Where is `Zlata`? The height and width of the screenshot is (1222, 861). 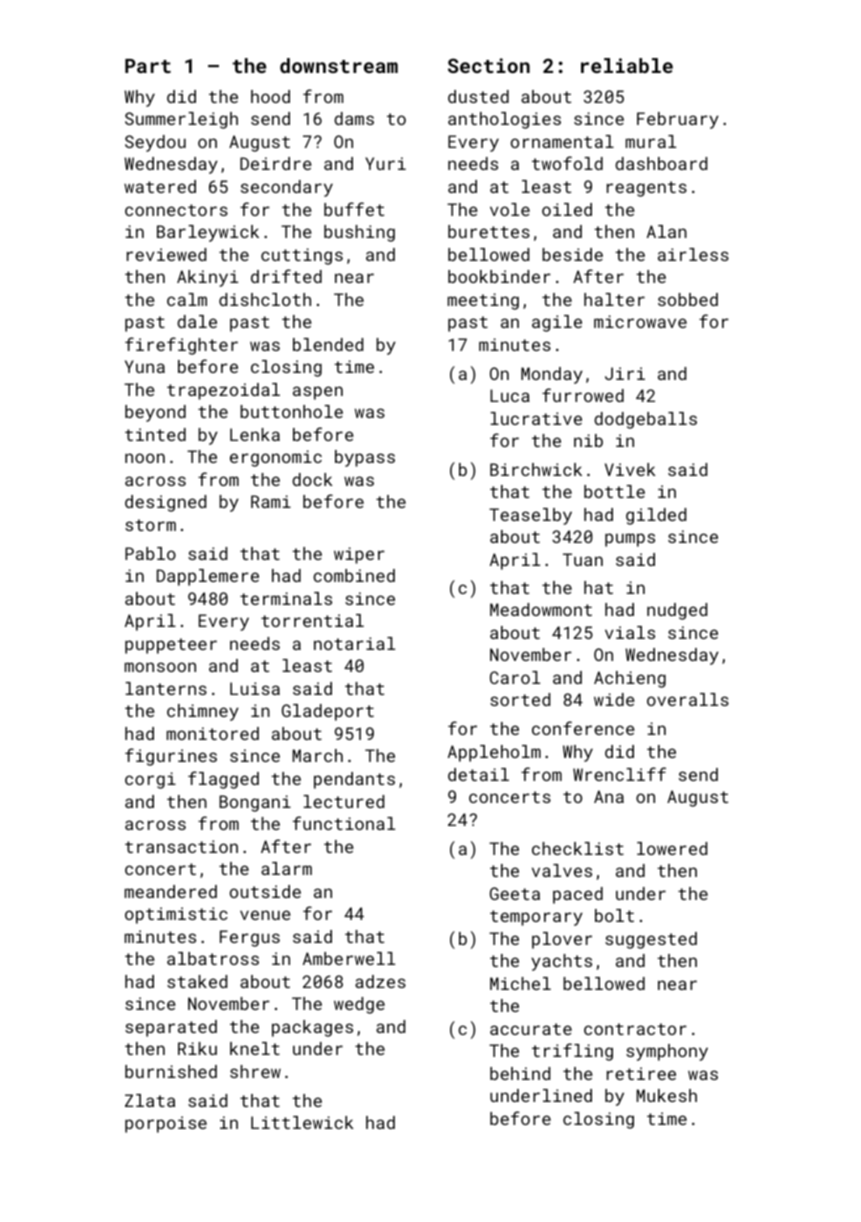
Zlata is located at coordinates (150, 1100).
